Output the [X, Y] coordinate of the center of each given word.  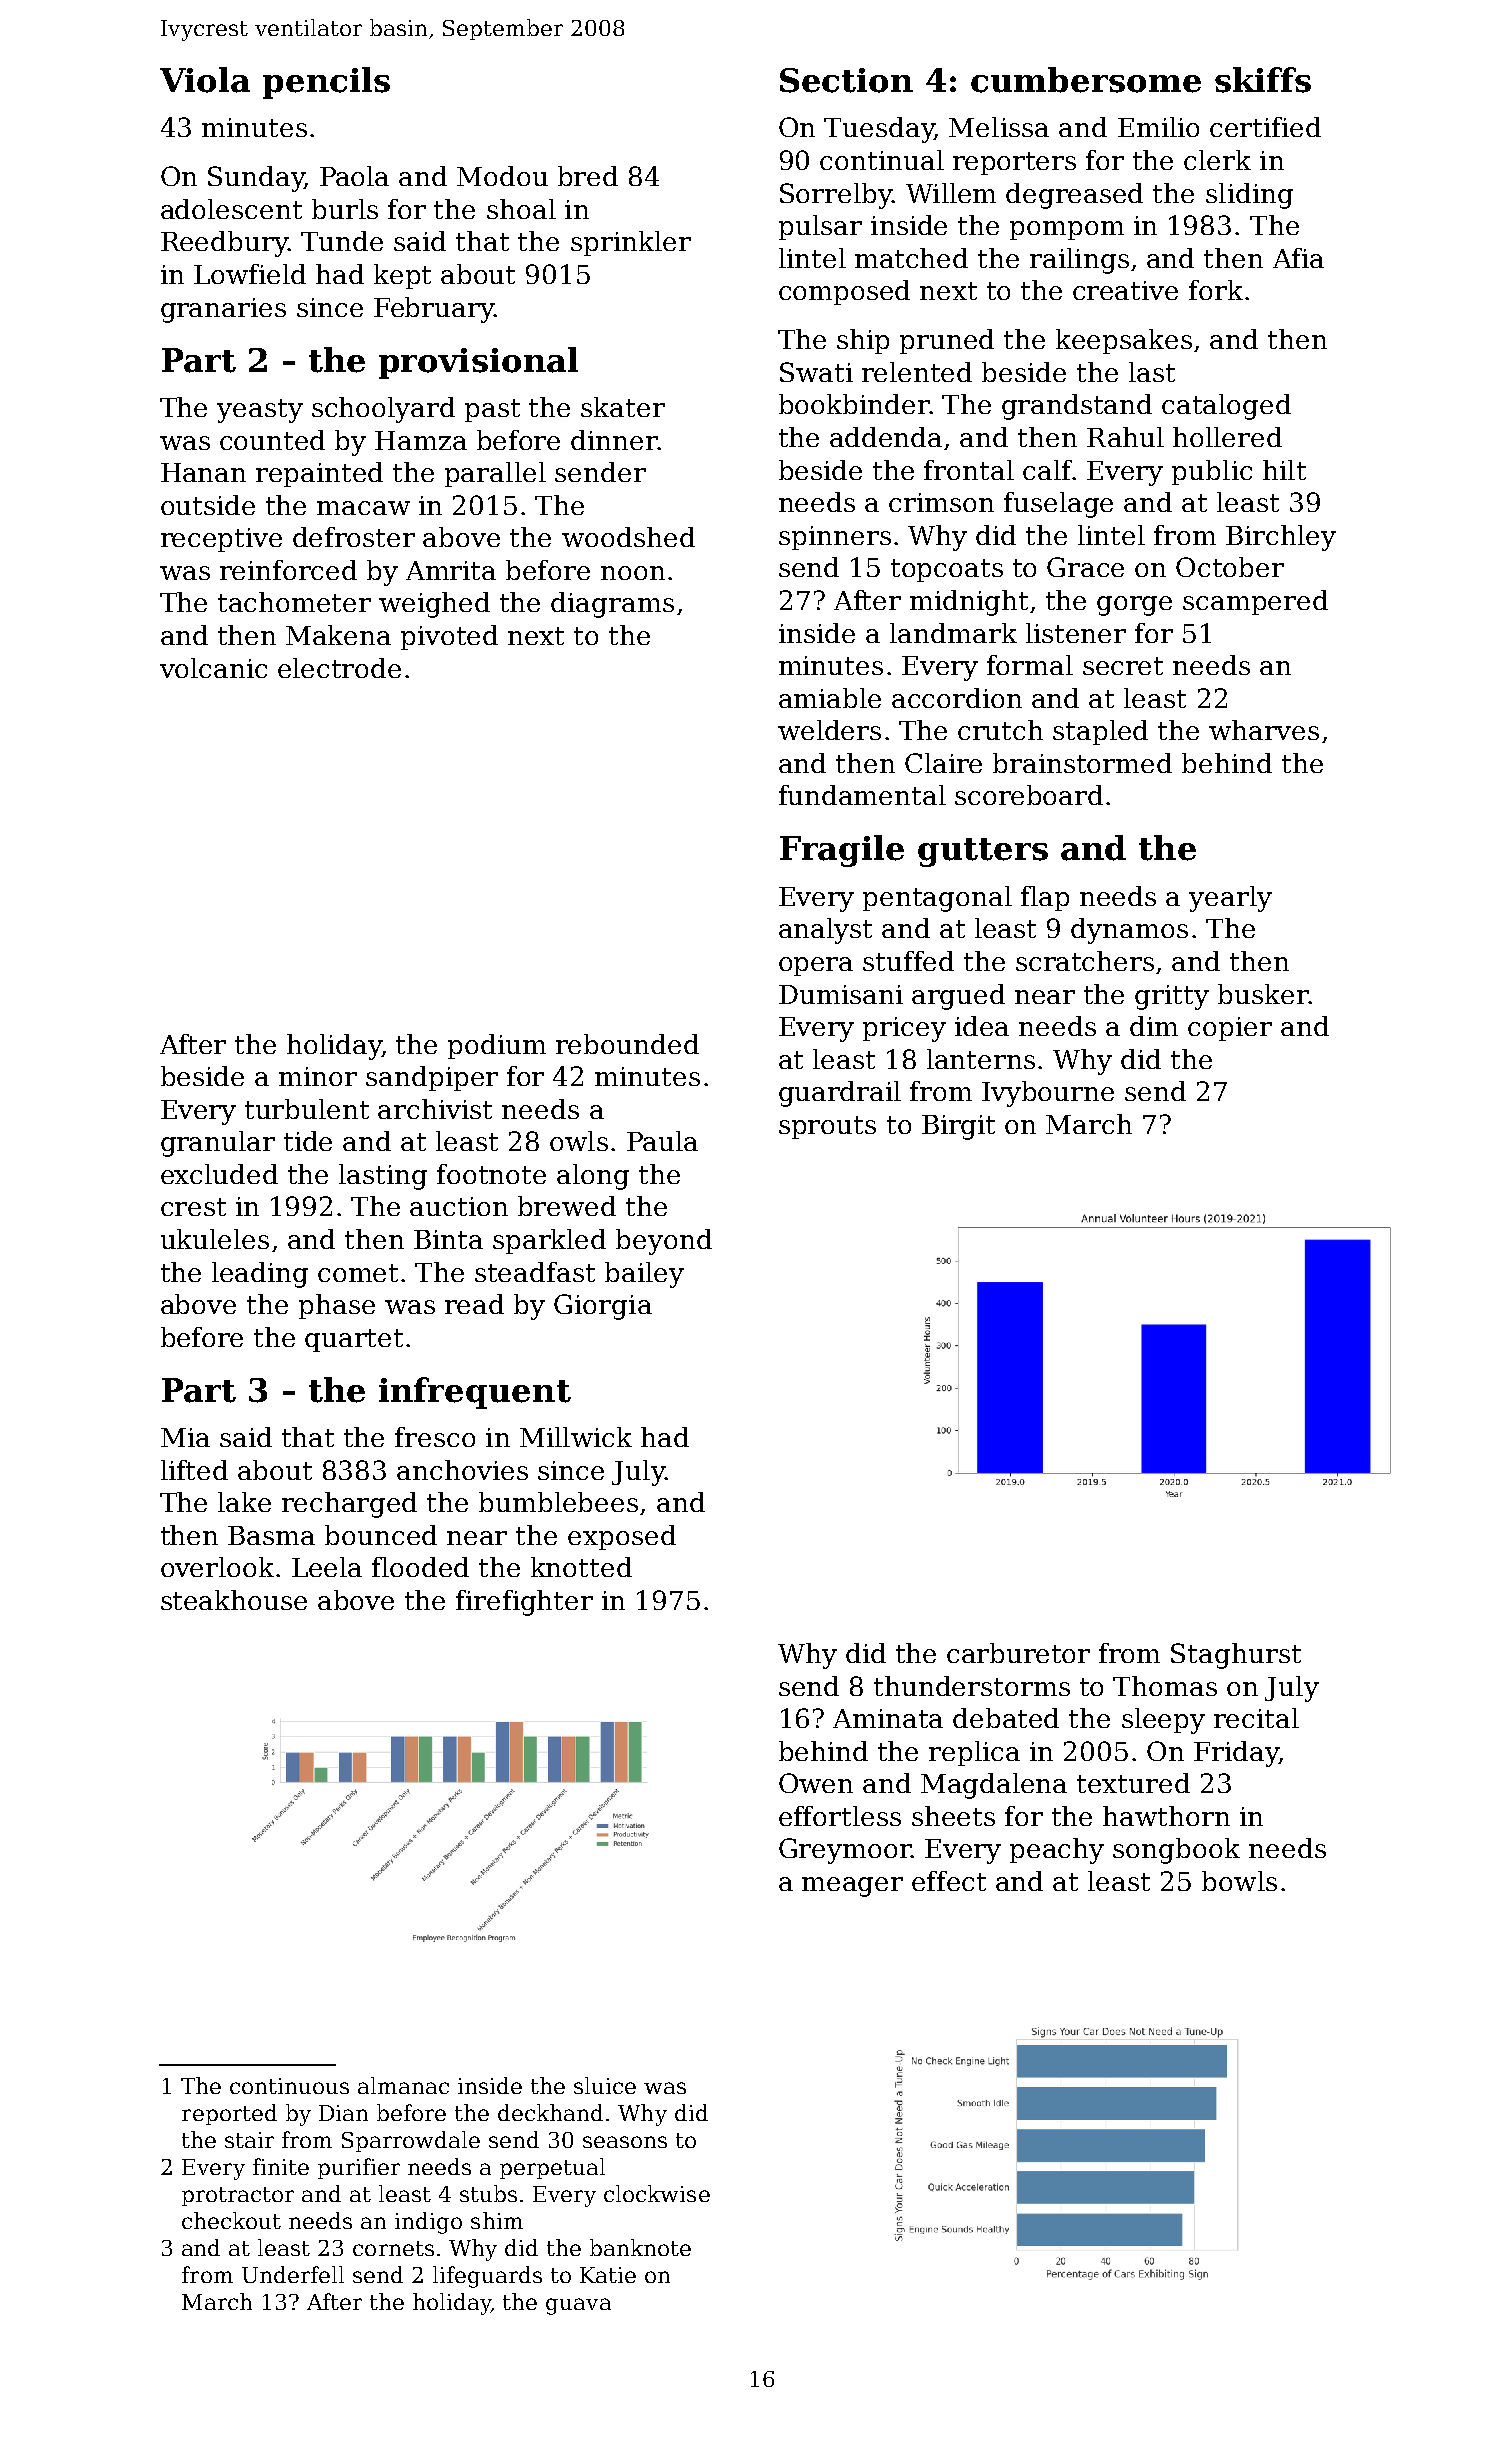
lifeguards [487, 2277]
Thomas [1165, 1686]
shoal [521, 209]
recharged [349, 1505]
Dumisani [841, 994]
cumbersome [1086, 80]
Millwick [576, 1437]
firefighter [524, 1603]
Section [846, 80]
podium [497, 1046]
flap [1045, 898]
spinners [835, 538]
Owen [816, 1783]
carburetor [1018, 1653]
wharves [1264, 730]
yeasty [260, 411]
